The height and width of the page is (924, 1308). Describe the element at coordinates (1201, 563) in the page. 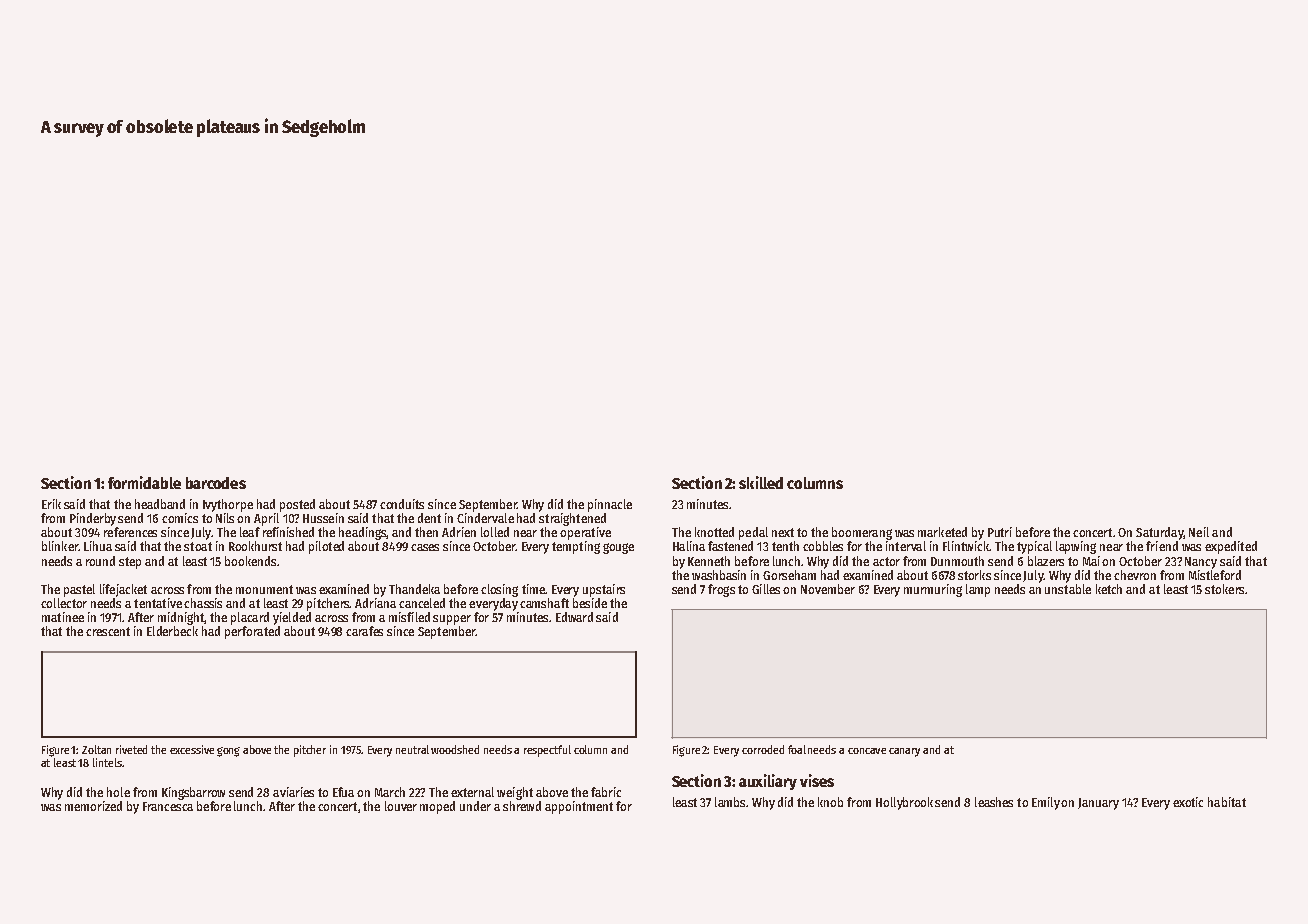

I see `Nancy` at that location.
